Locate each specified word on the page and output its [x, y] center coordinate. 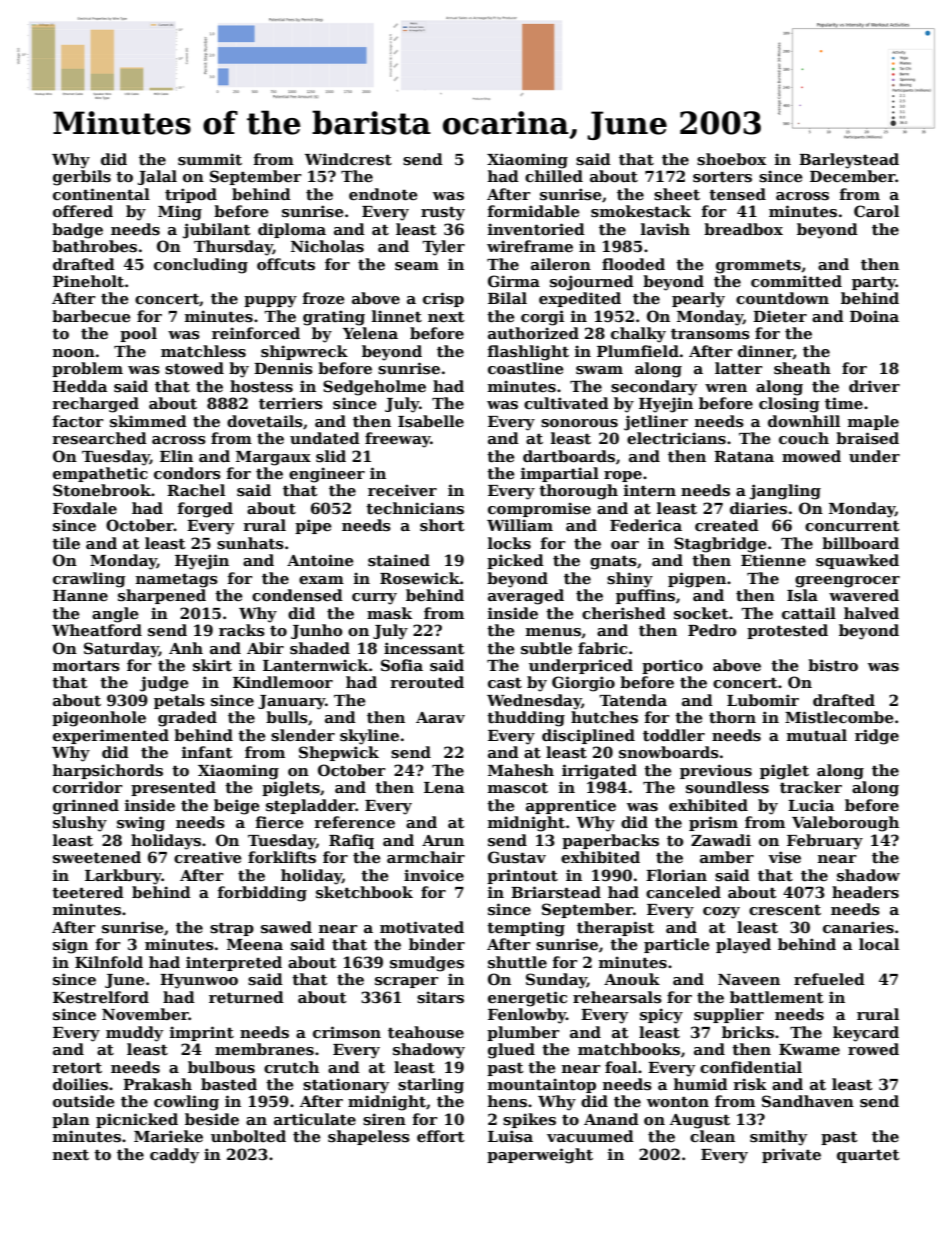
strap [232, 929]
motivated [422, 927]
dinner [765, 352]
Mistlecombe [839, 717]
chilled [554, 176]
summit [210, 159]
